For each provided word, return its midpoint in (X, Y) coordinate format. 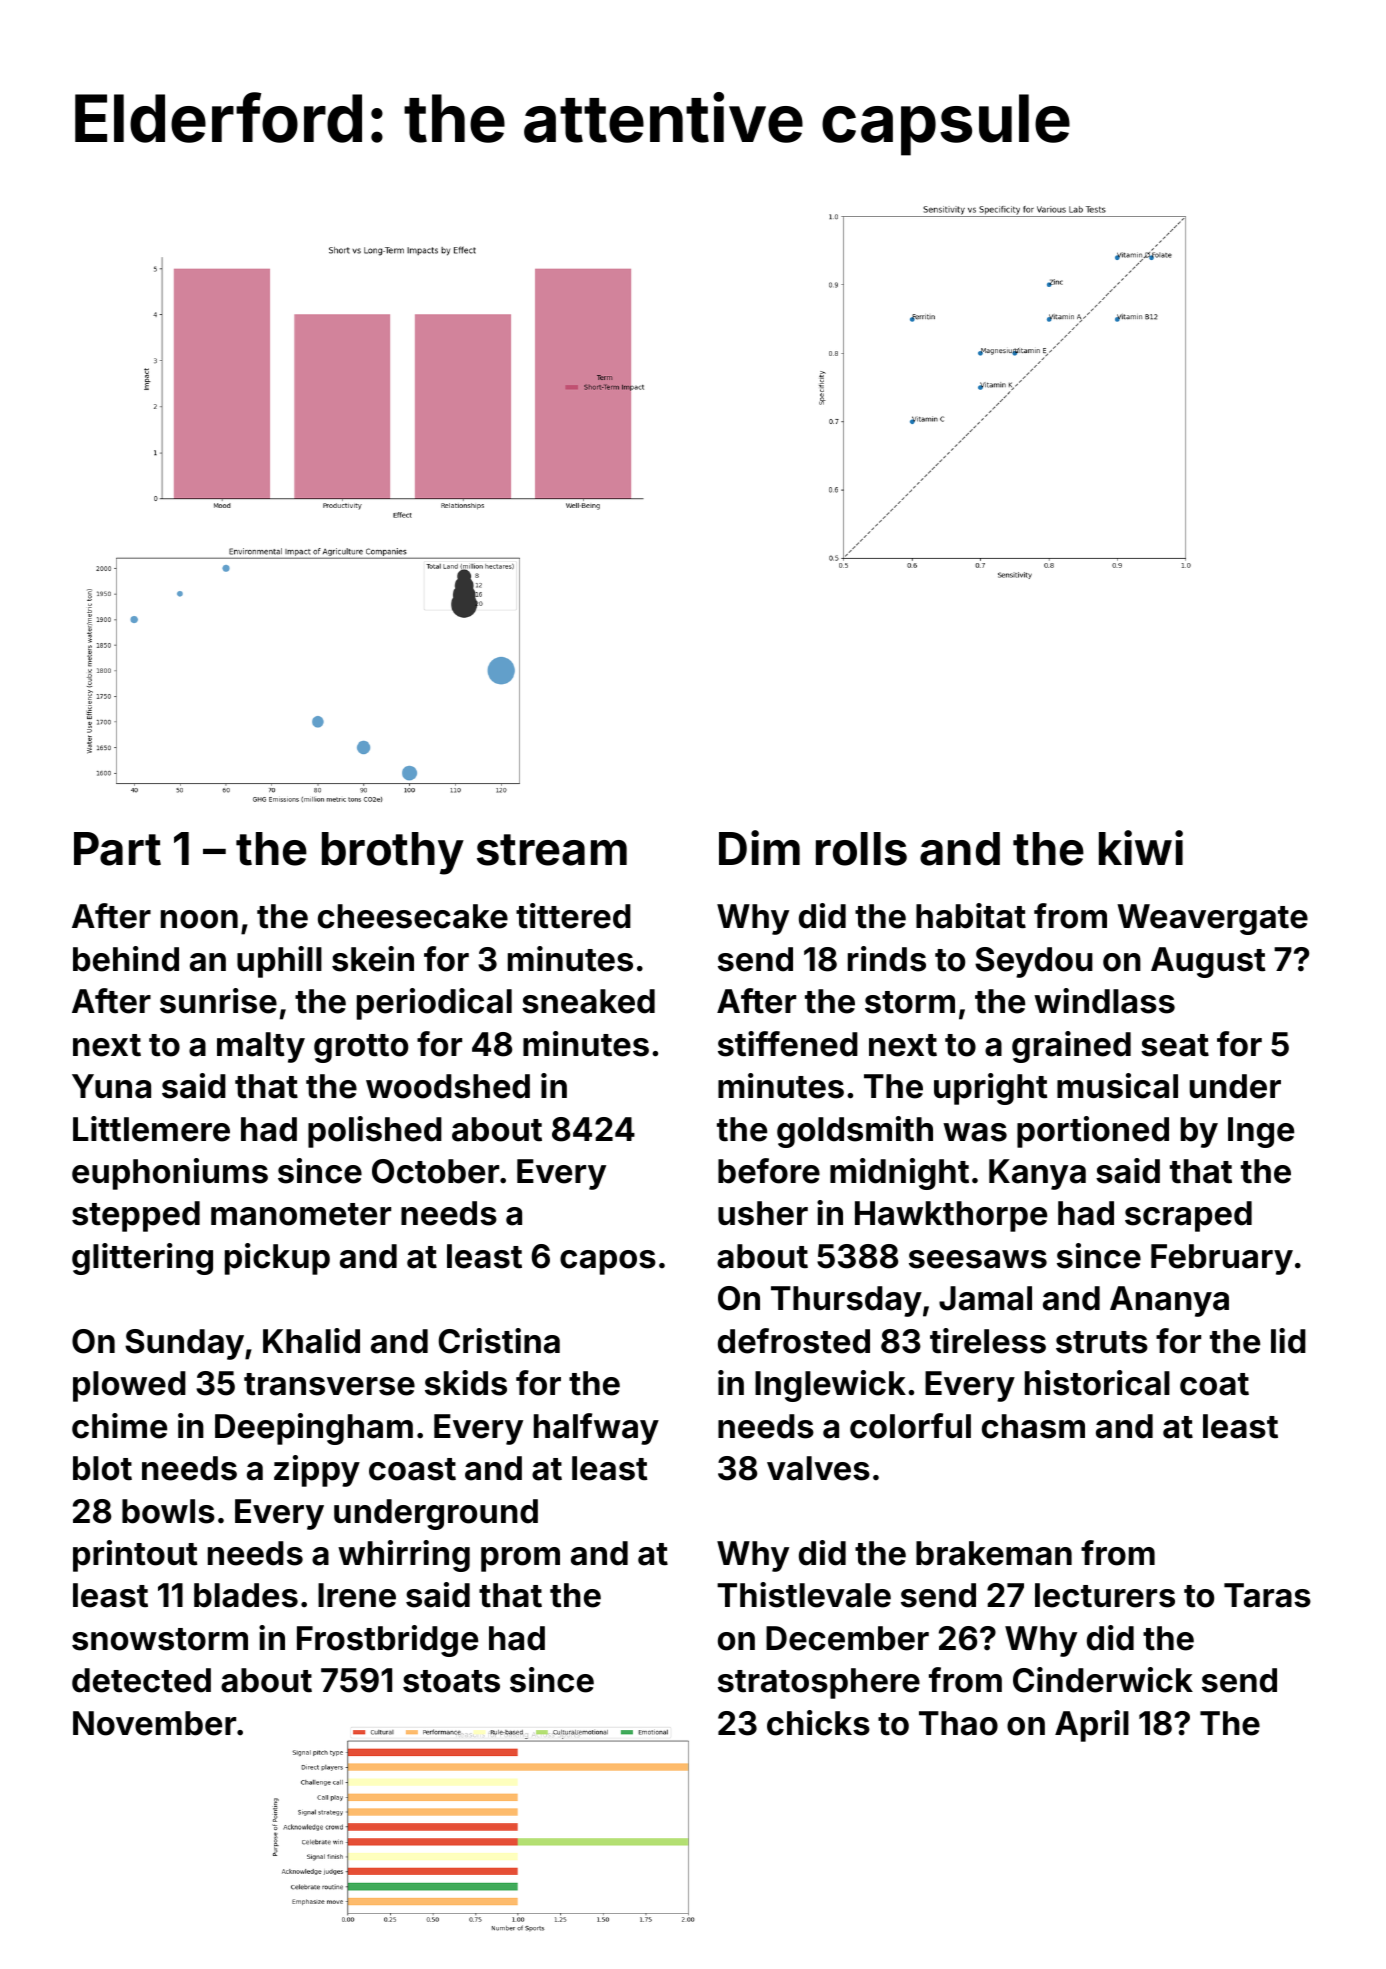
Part (117, 849)
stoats (451, 1681)
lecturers (1105, 1595)
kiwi (1141, 847)
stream (552, 850)
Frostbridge (387, 1641)
